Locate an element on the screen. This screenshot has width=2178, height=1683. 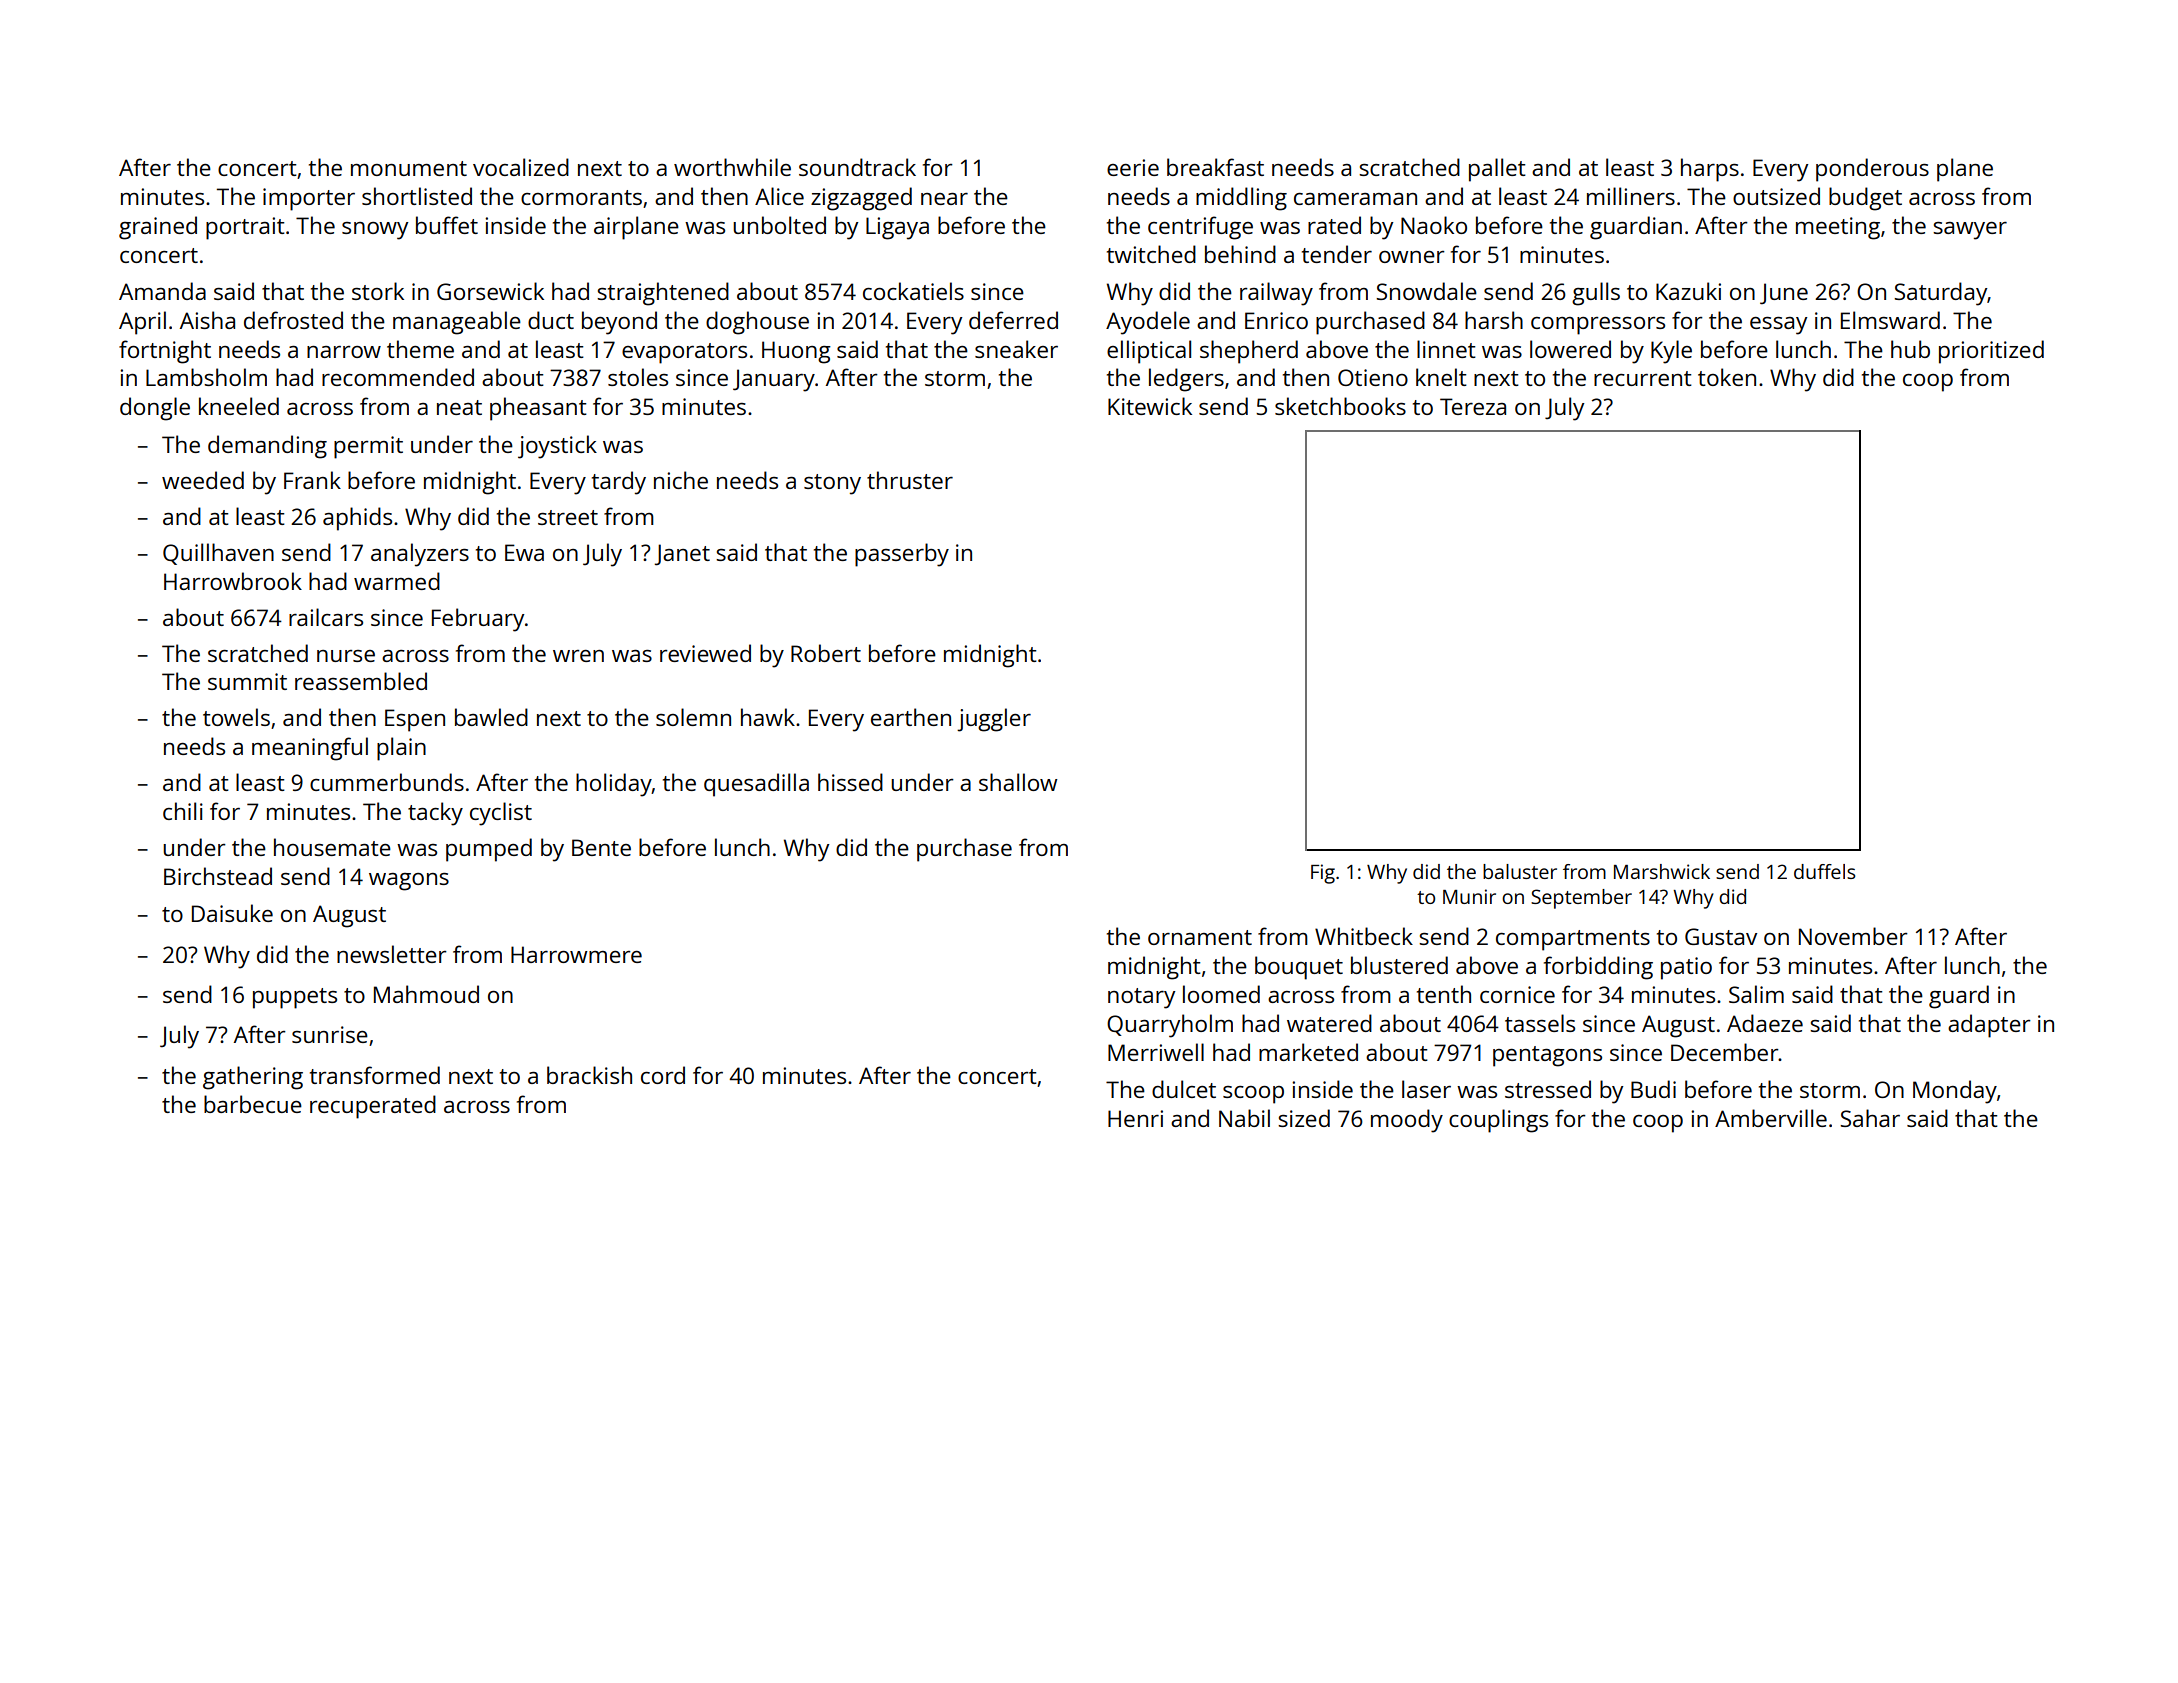
Fig is located at coordinates (1323, 874).
